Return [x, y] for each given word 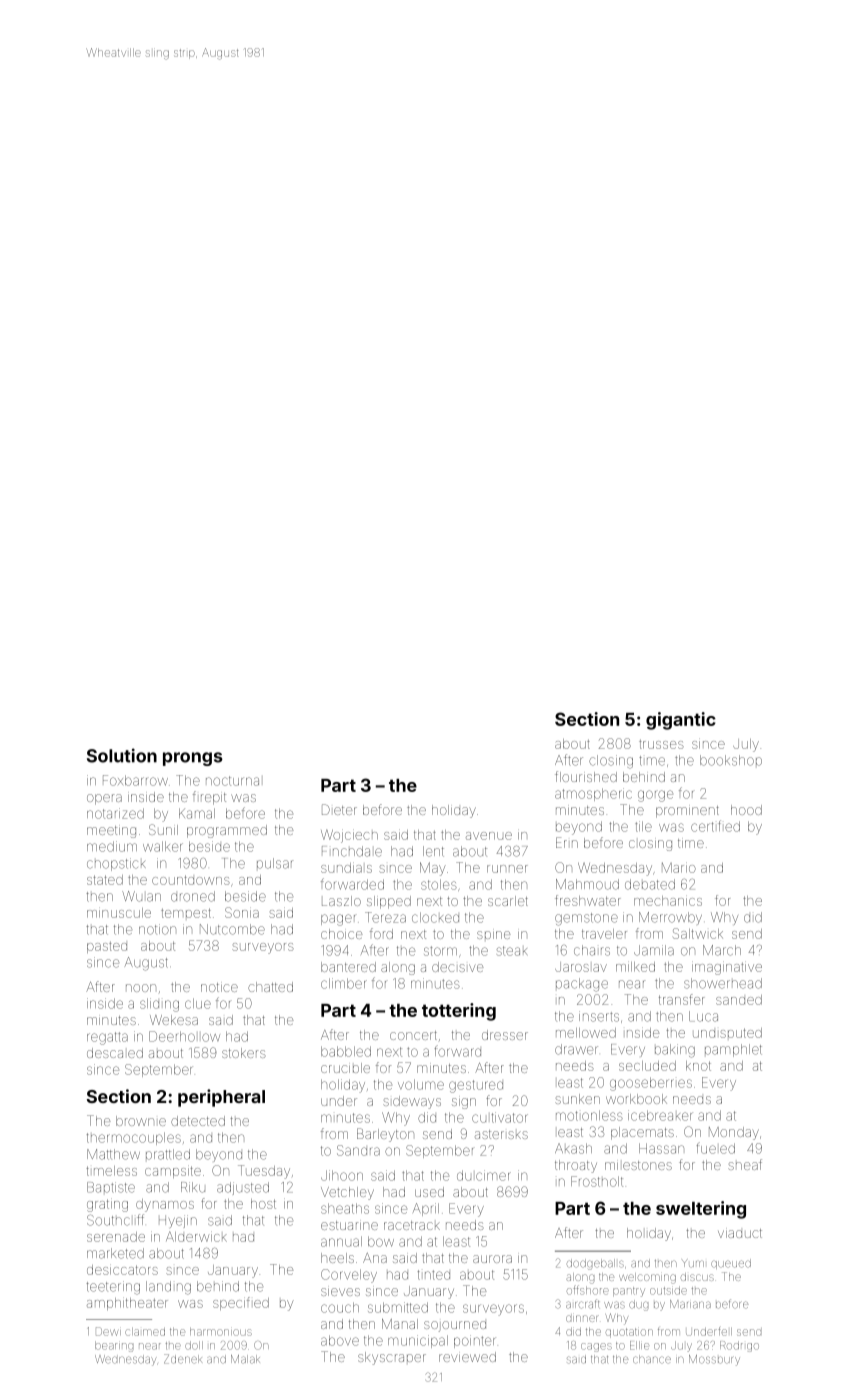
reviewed [467, 1357]
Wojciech [349, 836]
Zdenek [183, 1359]
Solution [122, 755]
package [582, 985]
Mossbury [714, 1360]
